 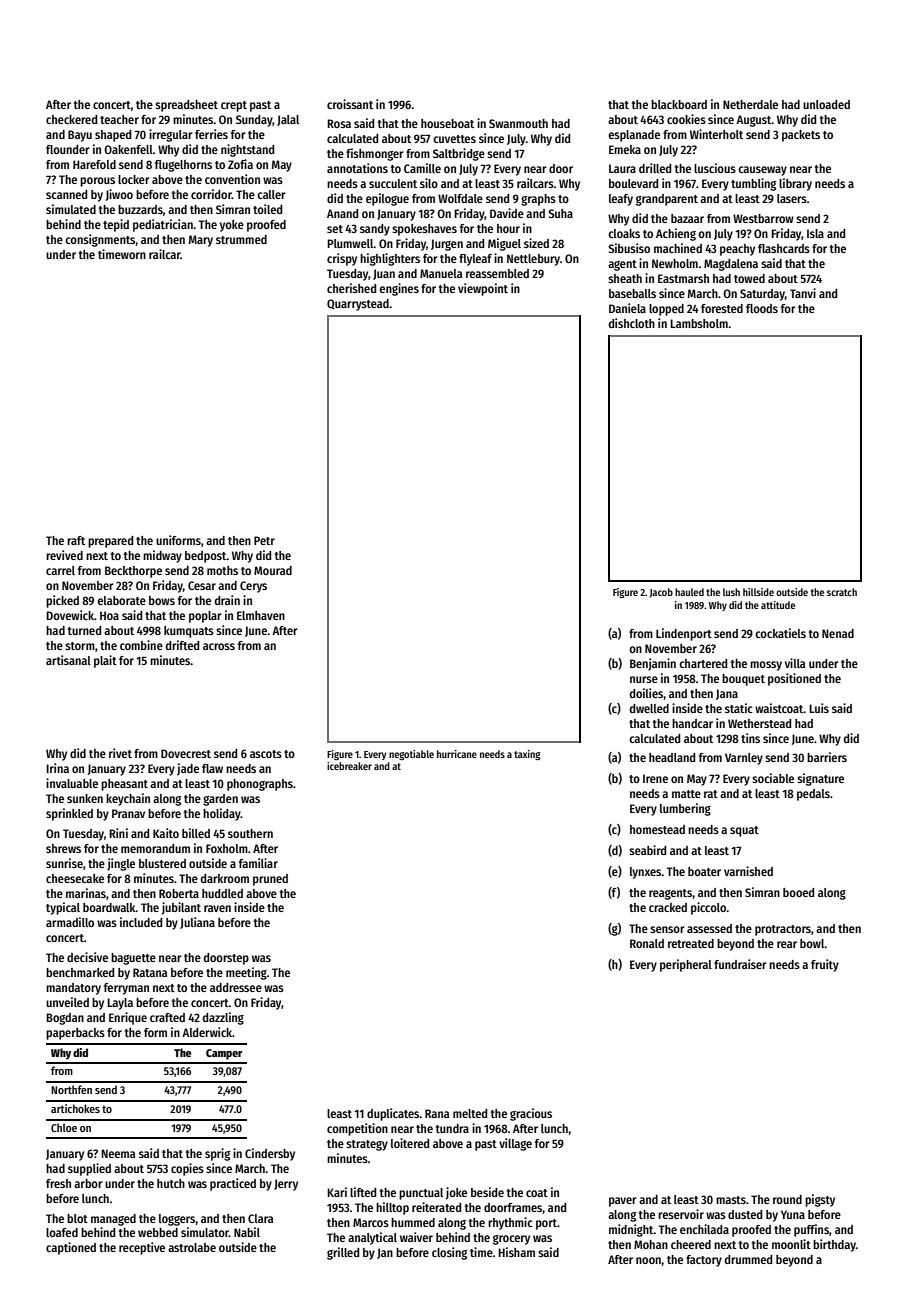 I want to click on gracious, so click(x=531, y=1114).
